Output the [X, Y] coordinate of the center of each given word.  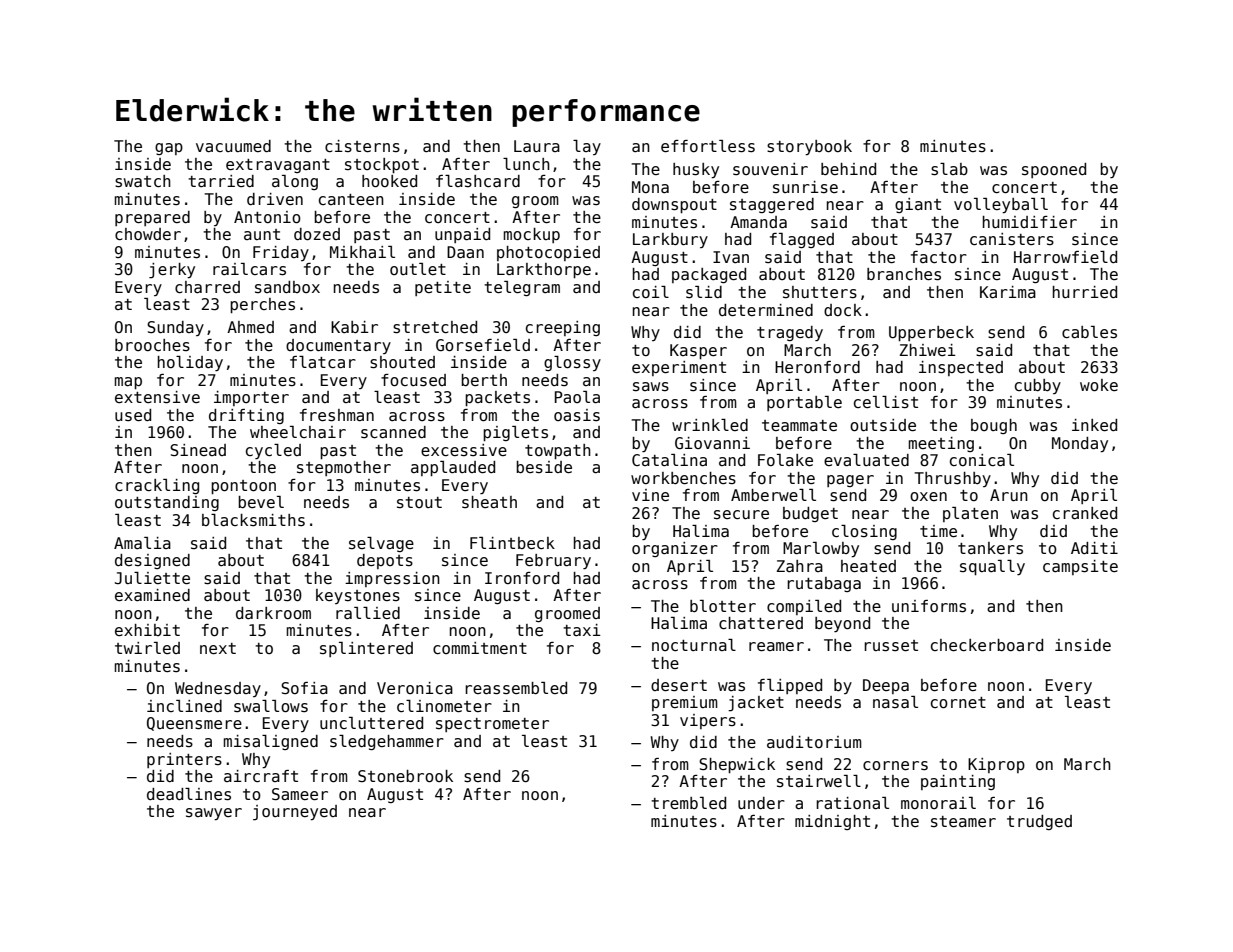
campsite [1080, 567]
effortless [708, 146]
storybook [809, 148]
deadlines [189, 794]
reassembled [516, 688]
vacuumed [233, 146]
